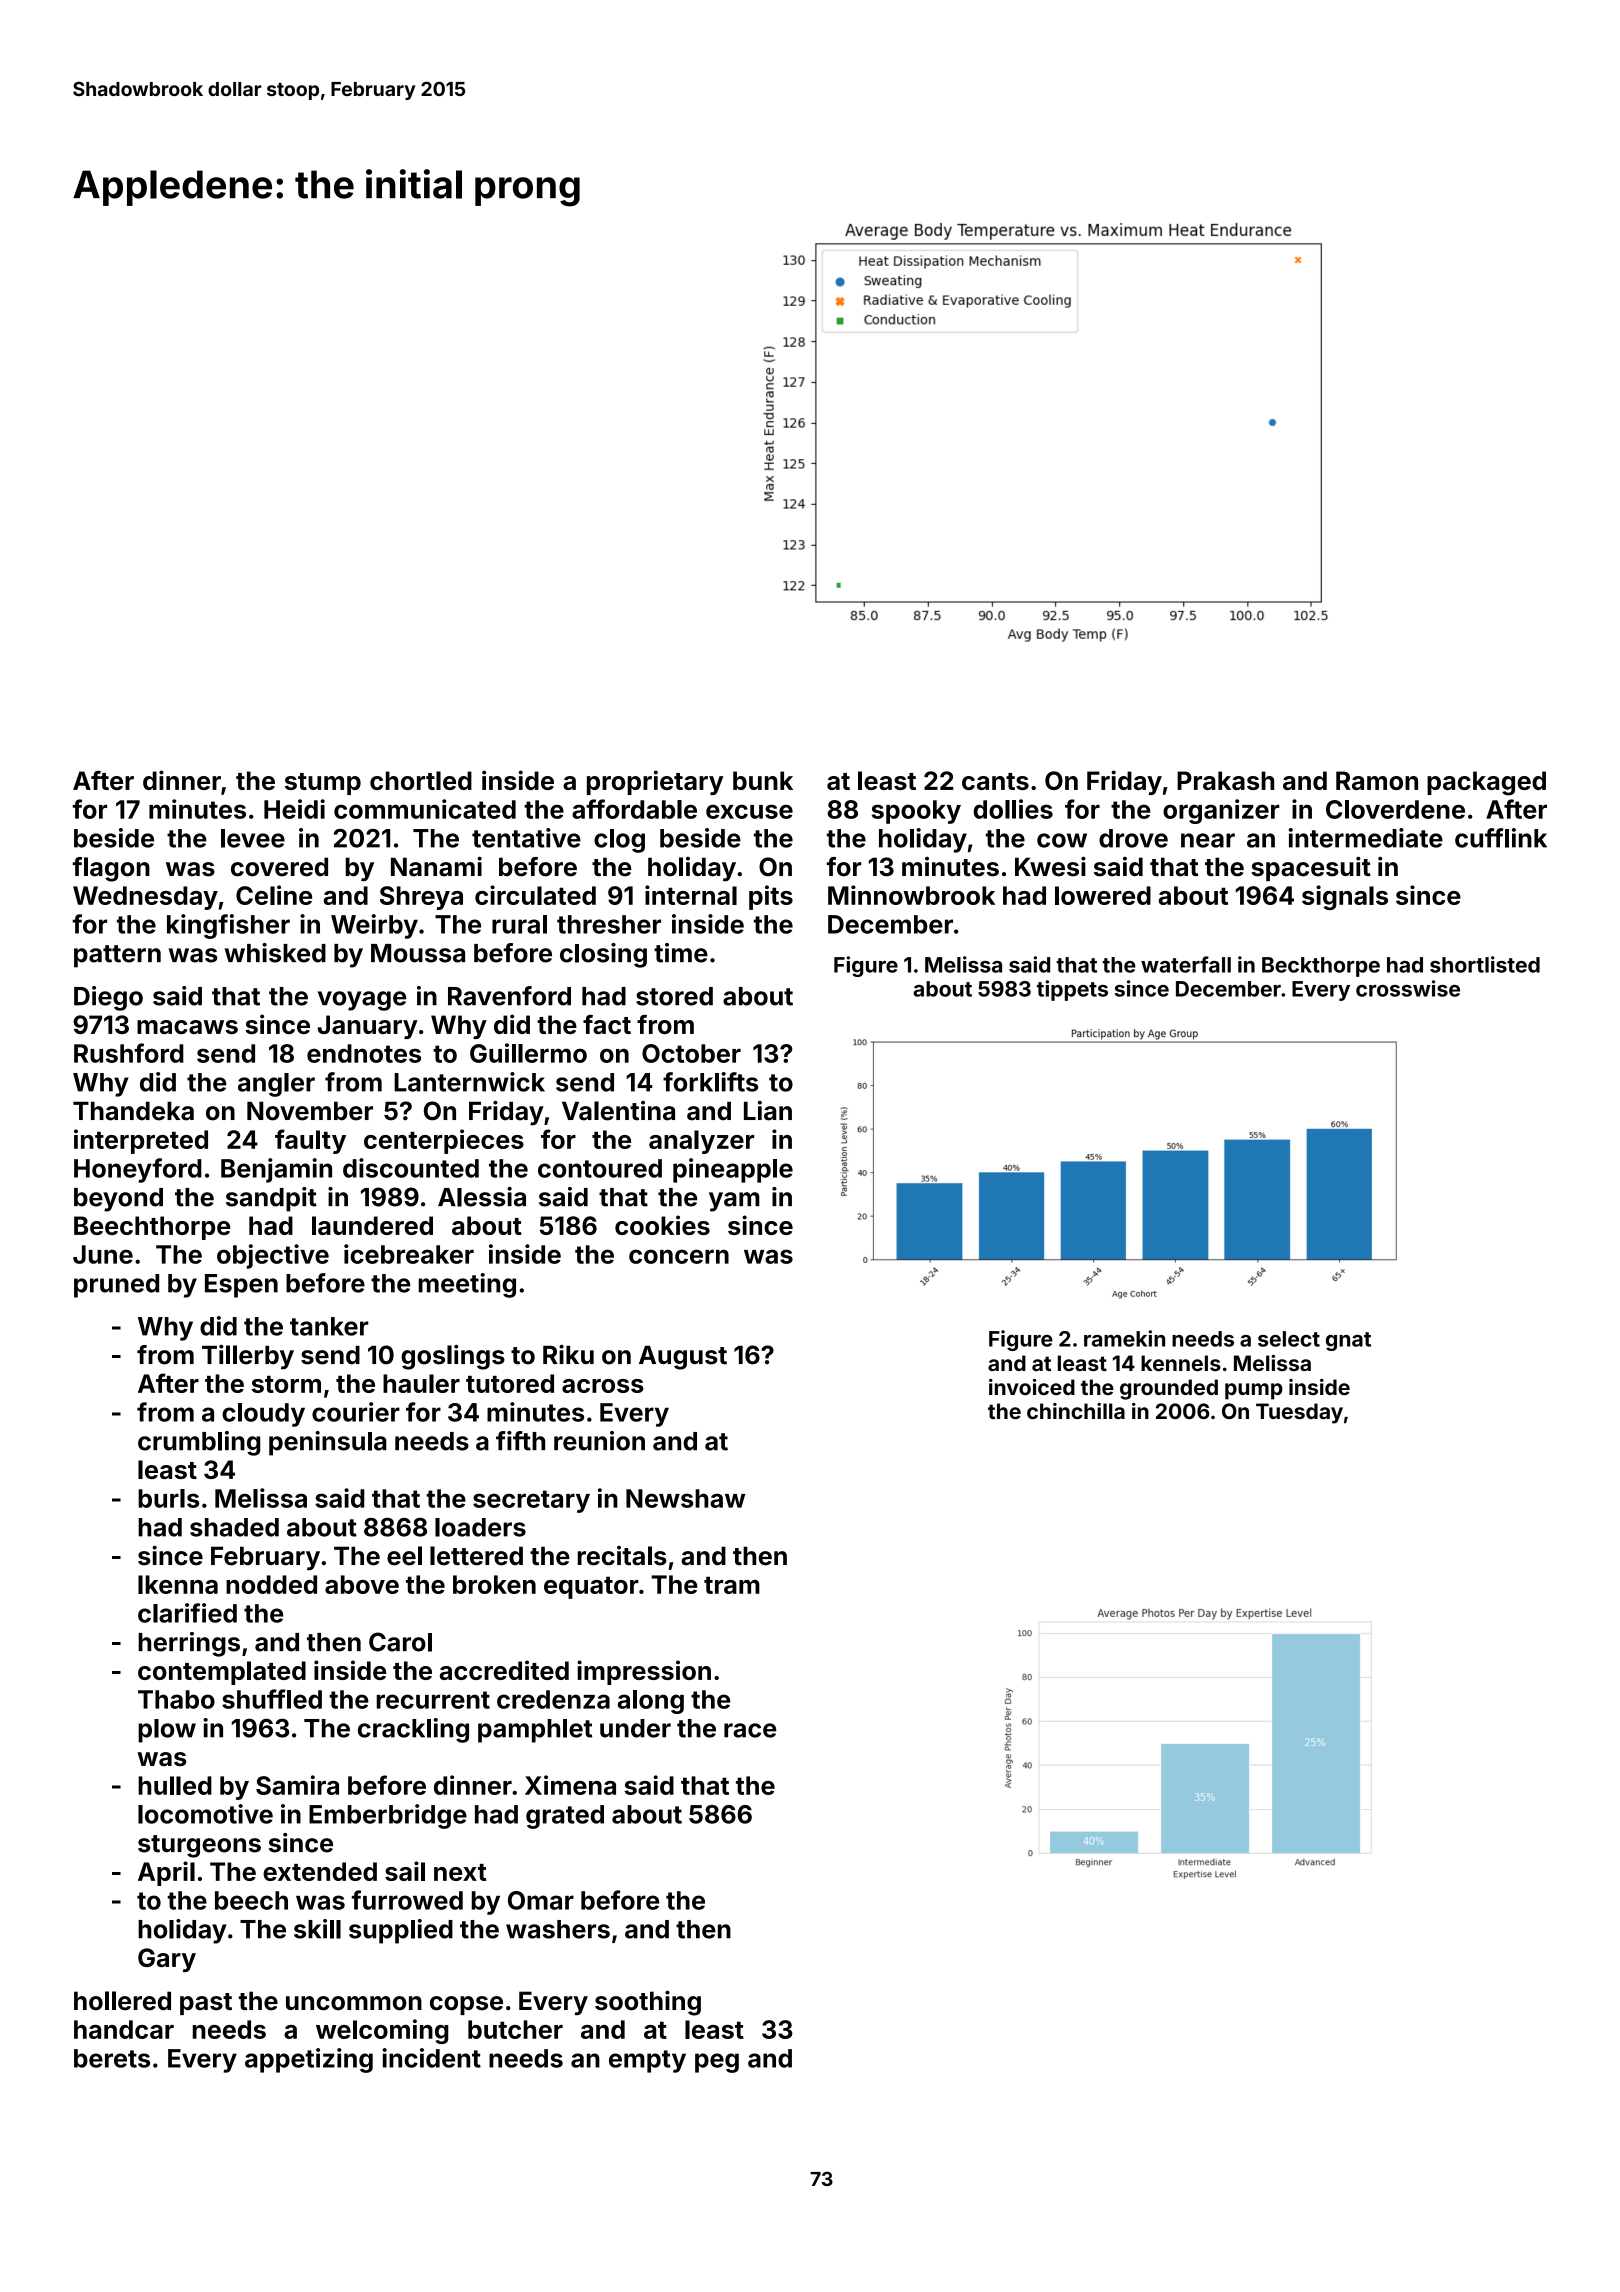 The image size is (1620, 2292). I want to click on ramekin, so click(1124, 1338).
